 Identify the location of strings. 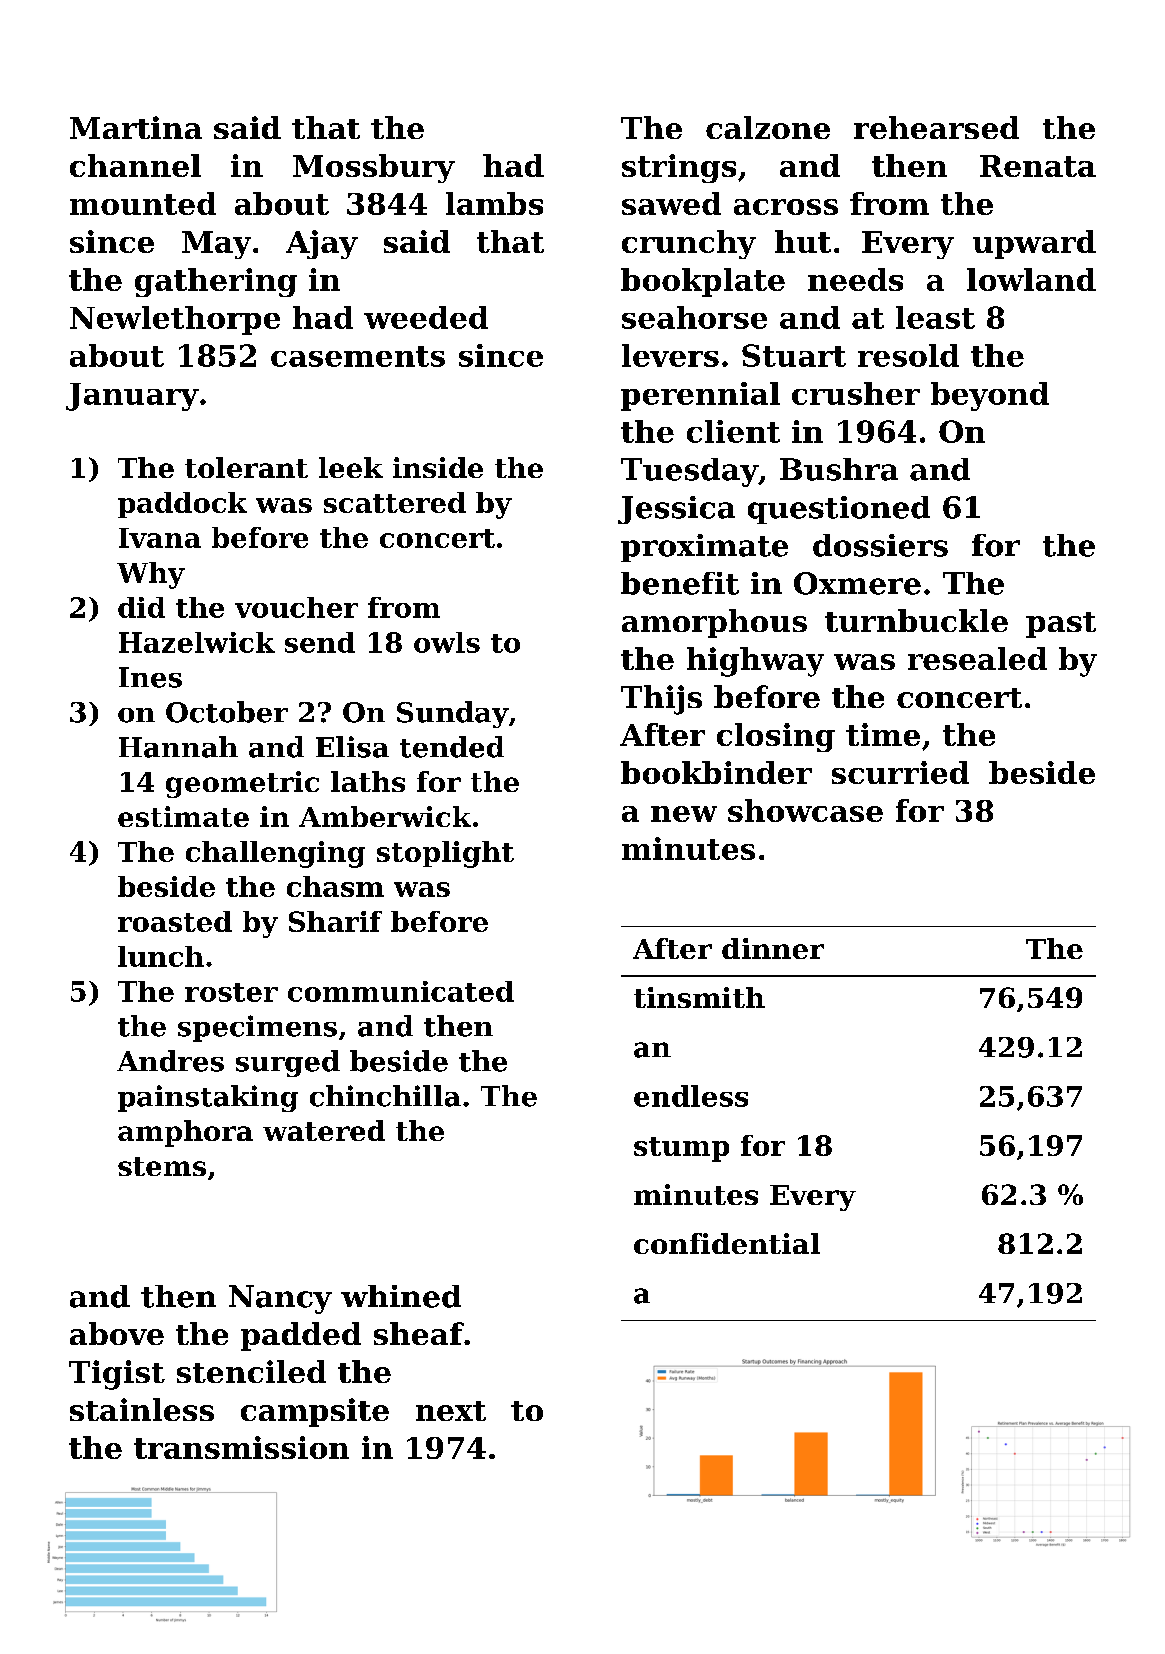
(679, 168).
